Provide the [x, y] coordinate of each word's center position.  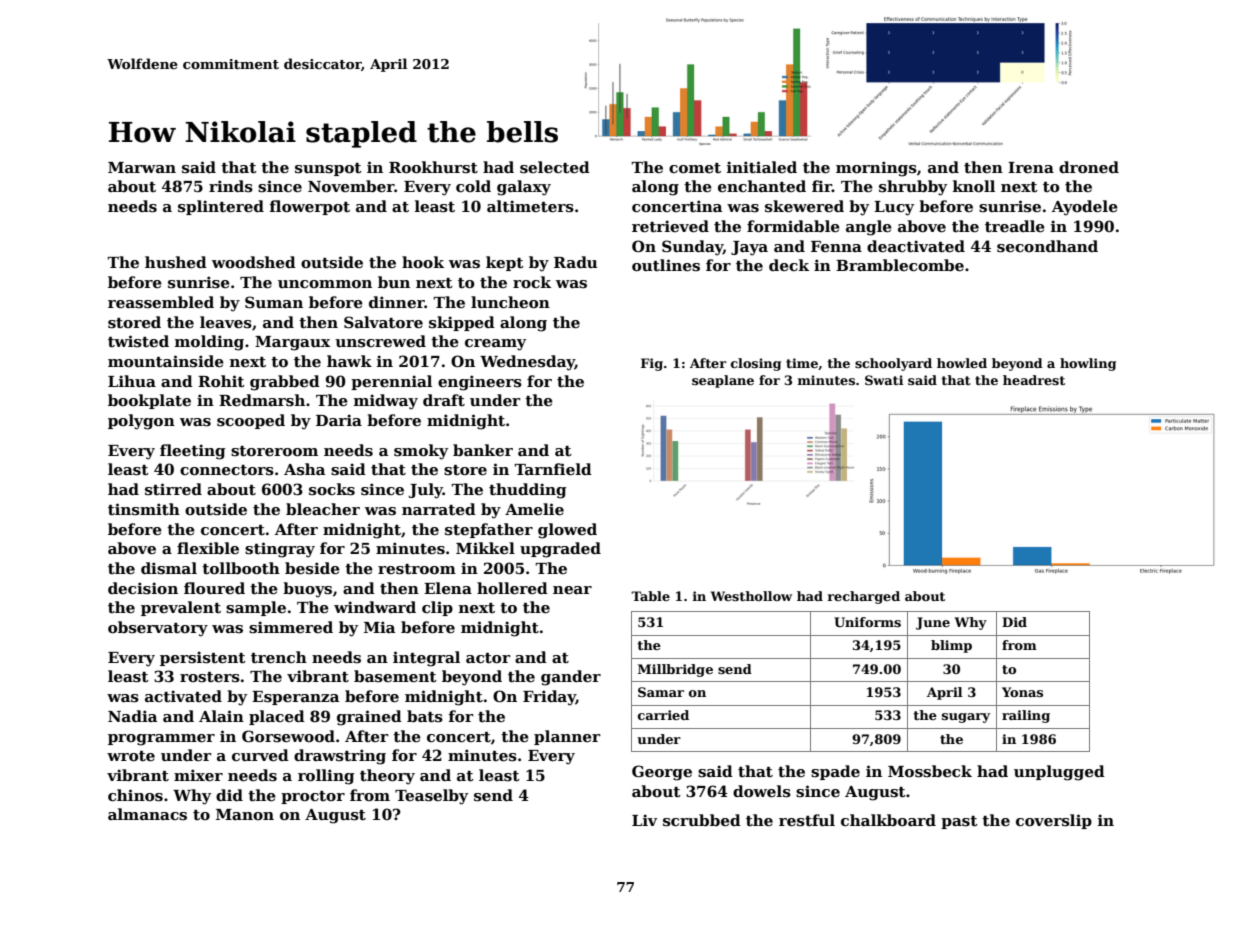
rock [532, 282]
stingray [280, 550]
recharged [864, 597]
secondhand [1047, 246]
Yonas [1022, 692]
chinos [135, 795]
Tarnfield [553, 469]
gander [571, 678]
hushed [176, 262]
